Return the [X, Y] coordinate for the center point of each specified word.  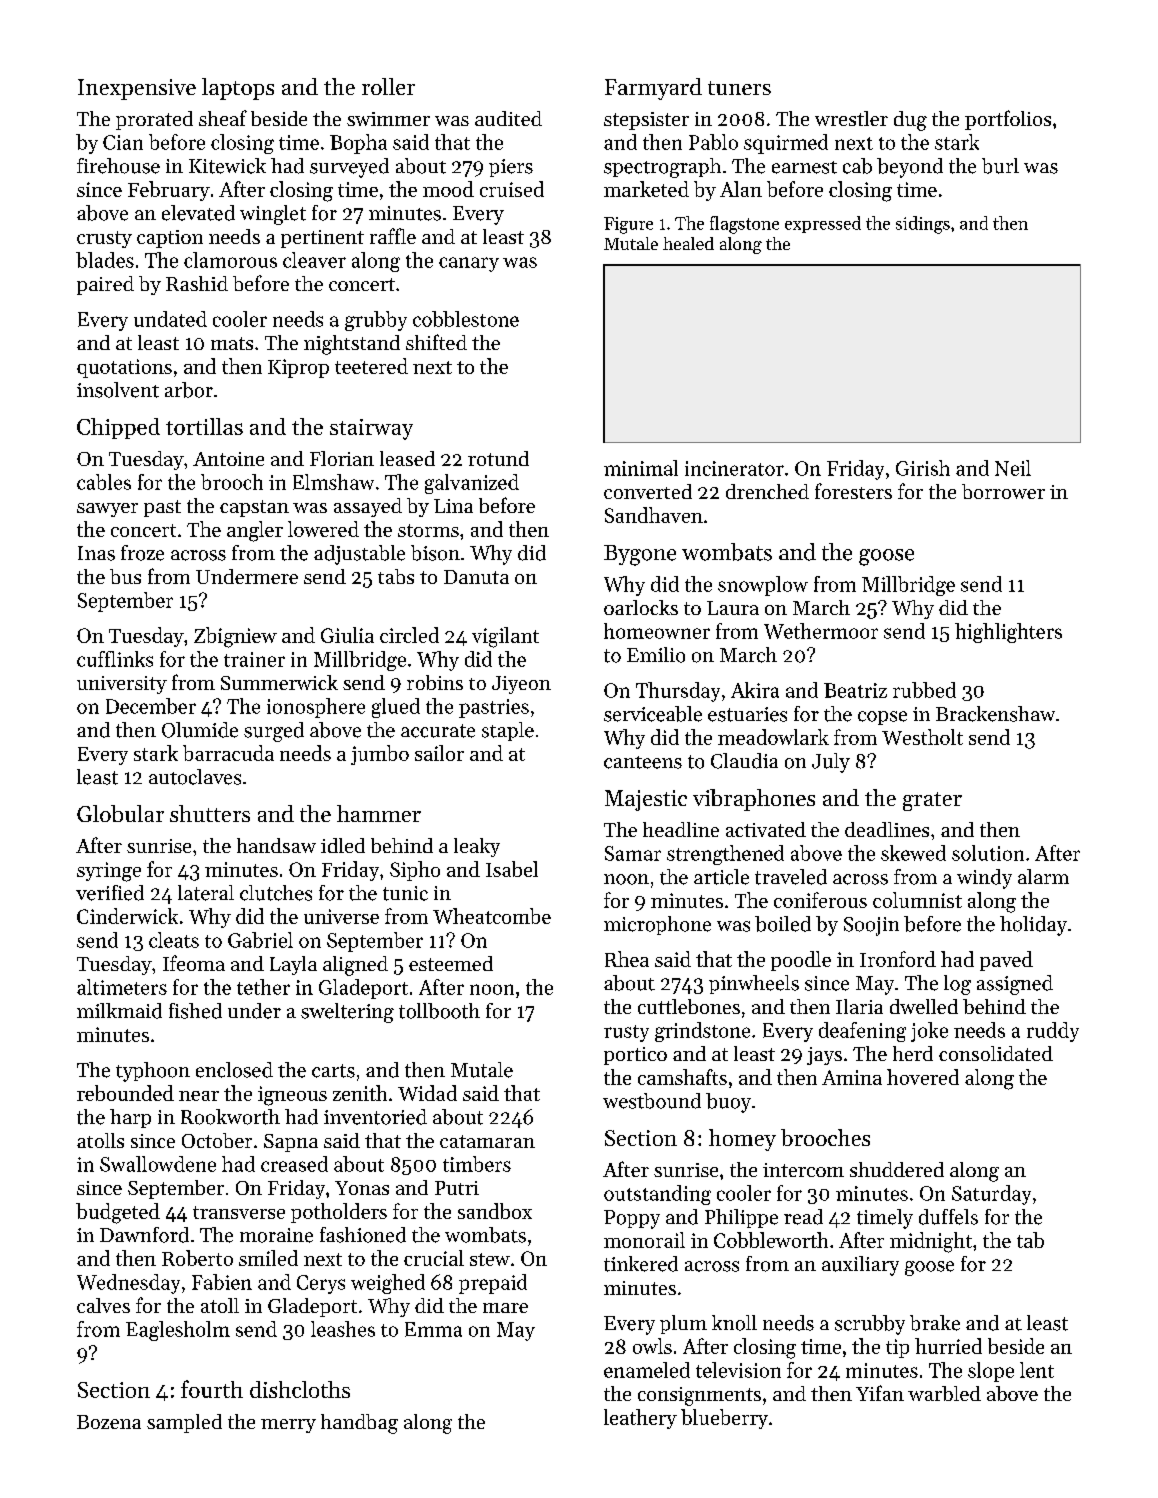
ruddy [1053, 1032]
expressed [823, 224]
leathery [640, 1419]
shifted [436, 342]
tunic [405, 893]
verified [110, 893]
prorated [154, 120]
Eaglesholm [178, 1331]
